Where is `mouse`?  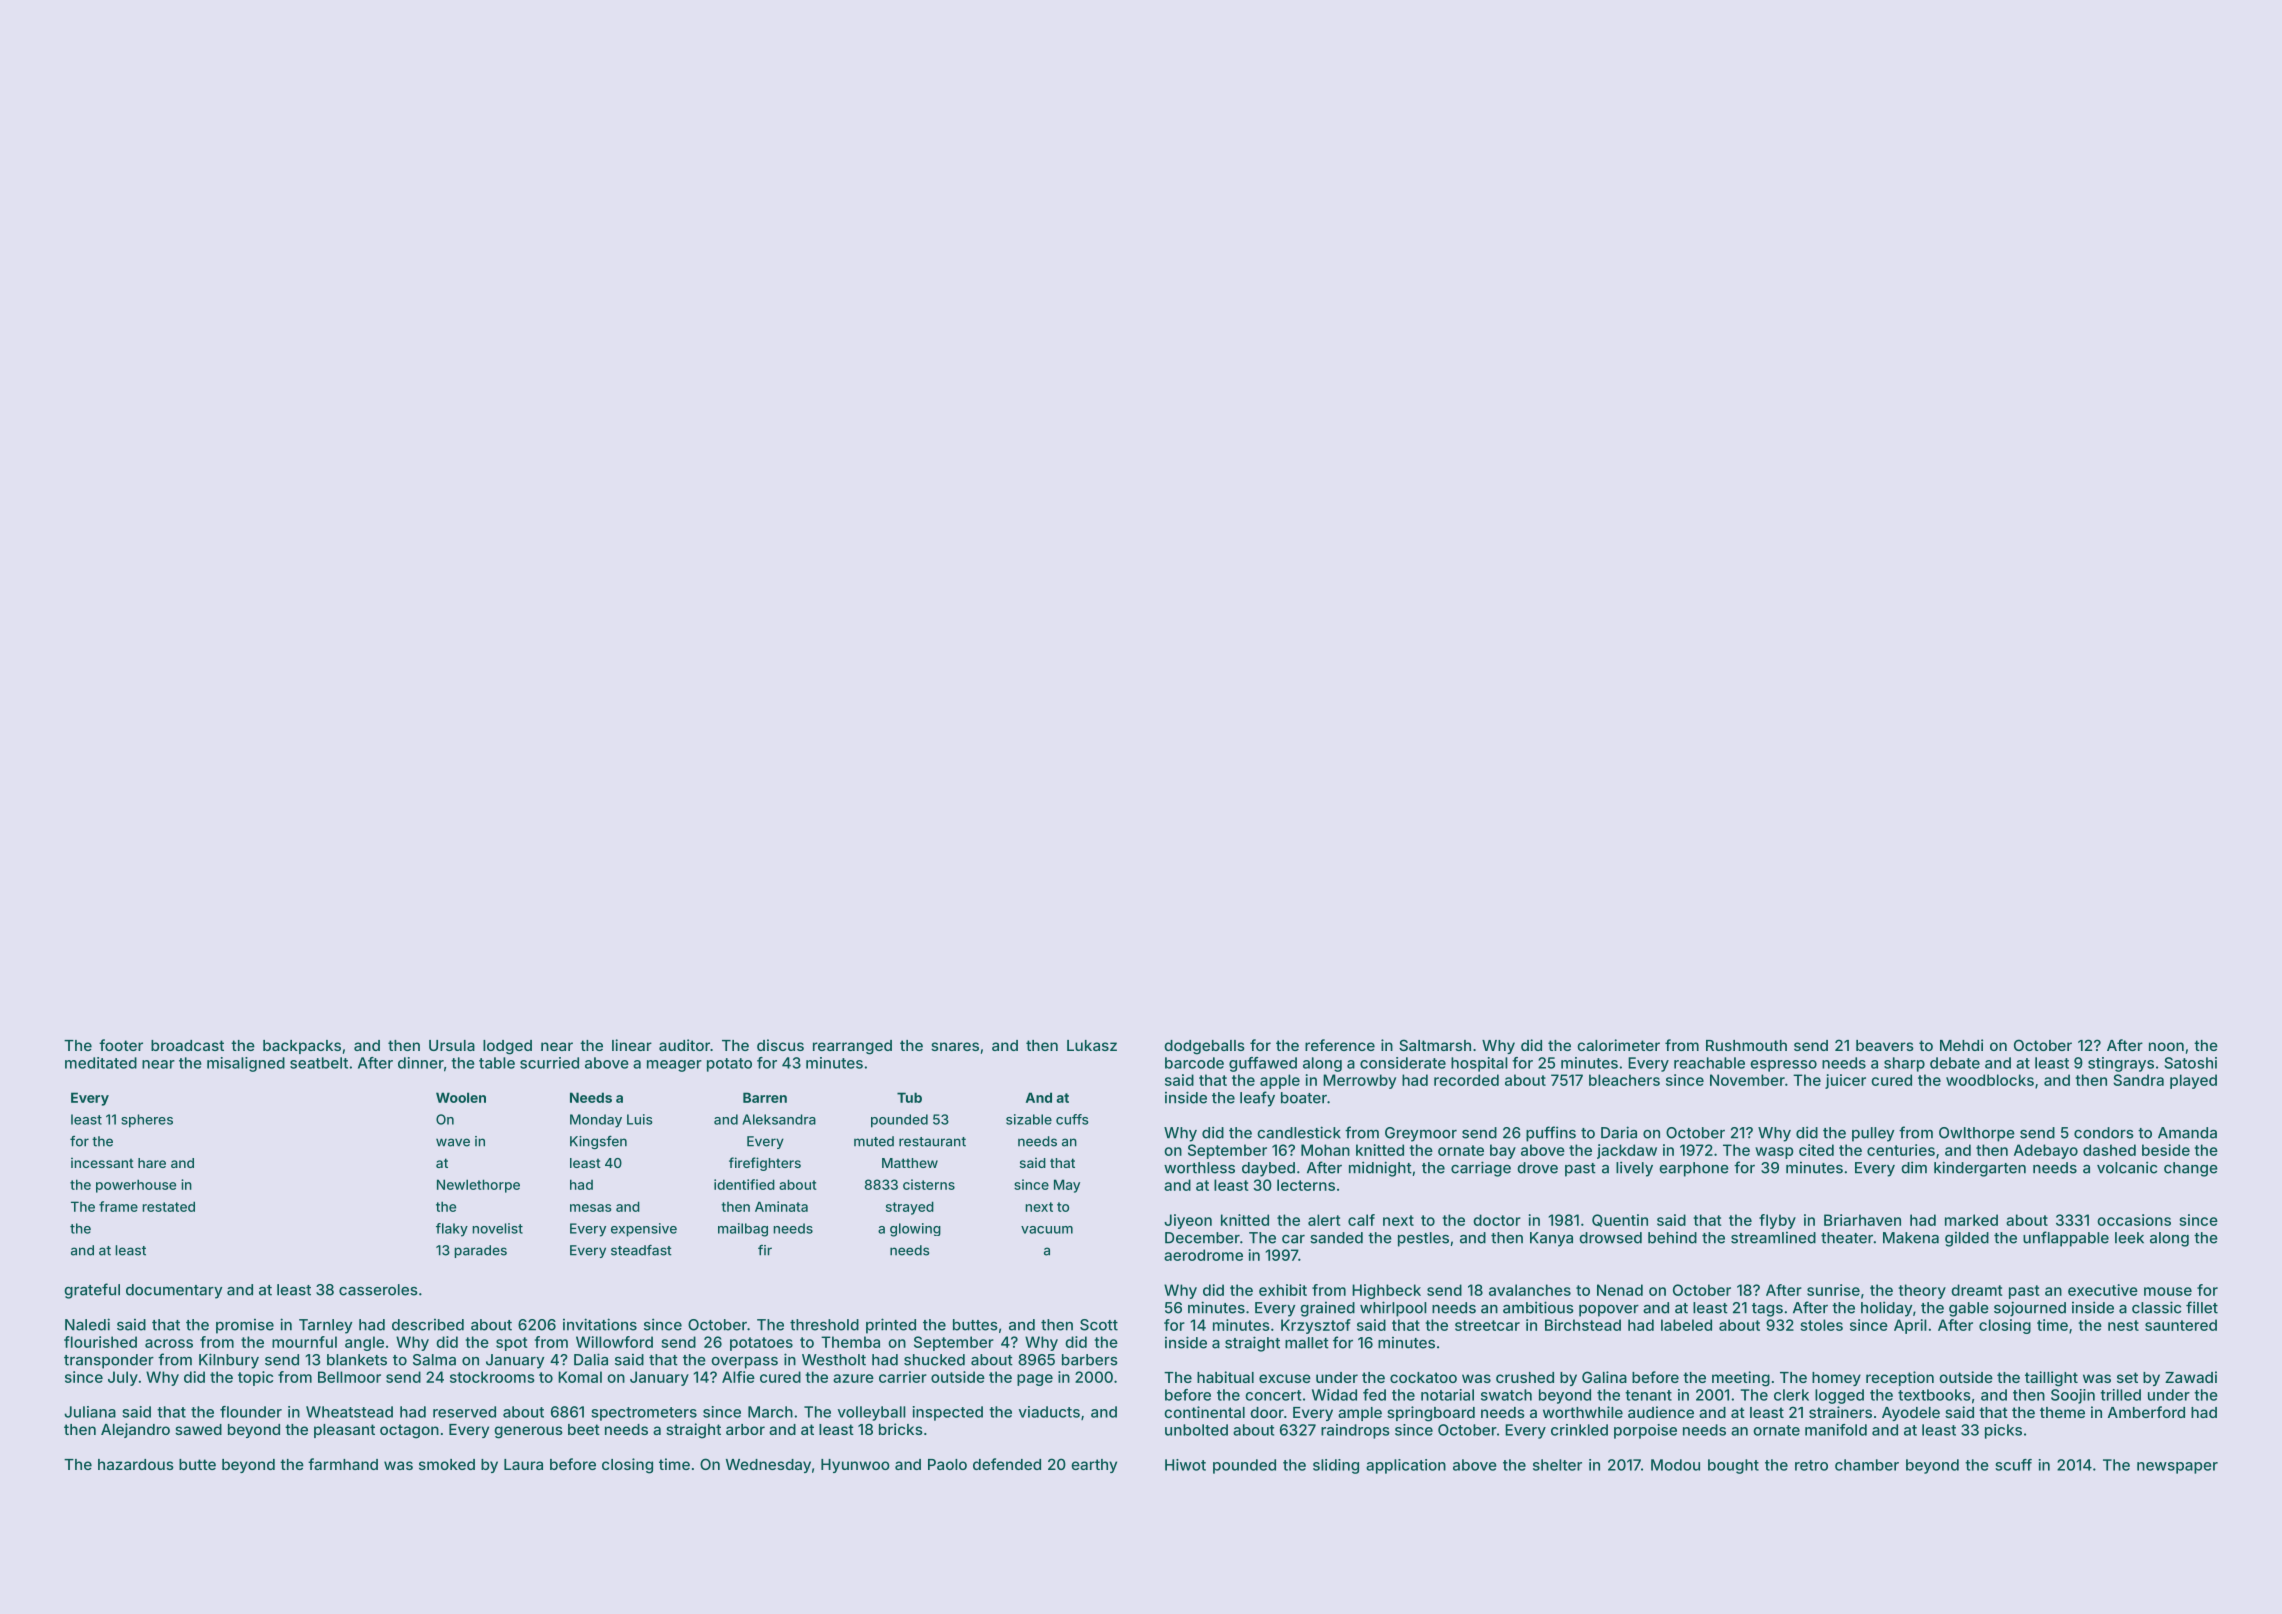
mouse is located at coordinates (2168, 1291).
